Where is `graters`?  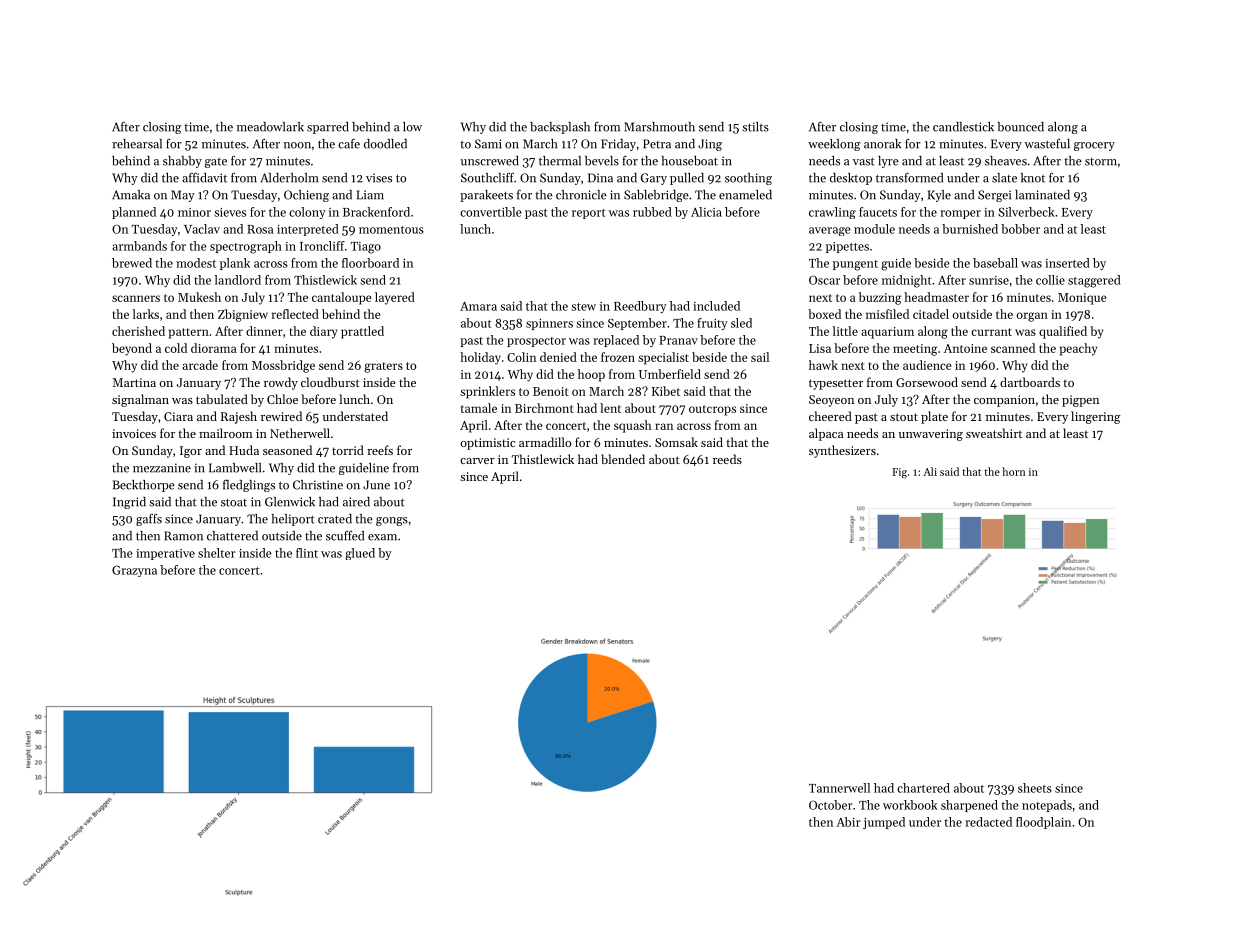
graters is located at coordinates (383, 367).
